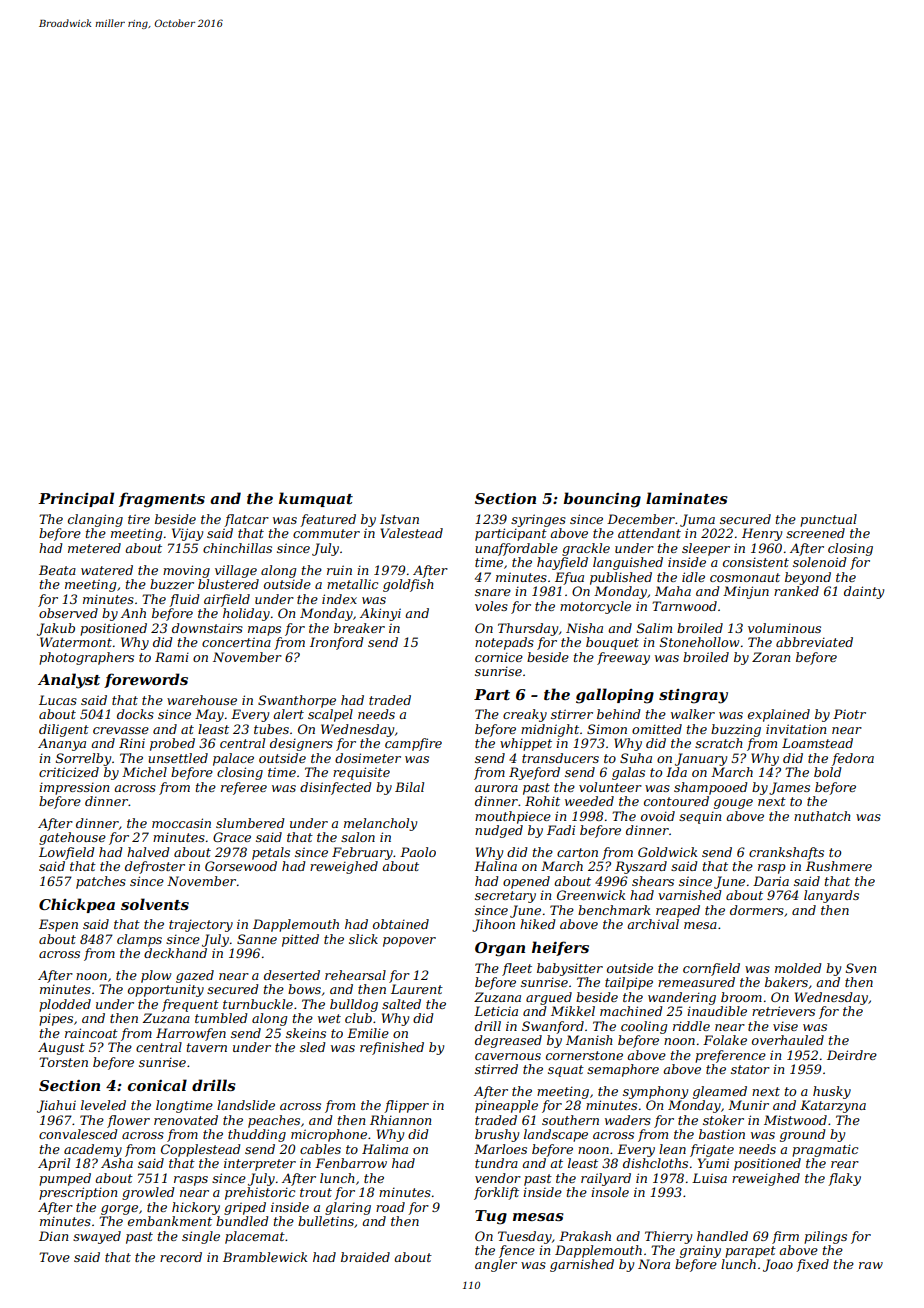  What do you see at coordinates (513, 817) in the document?
I see `mouthpiece` at bounding box center [513, 817].
